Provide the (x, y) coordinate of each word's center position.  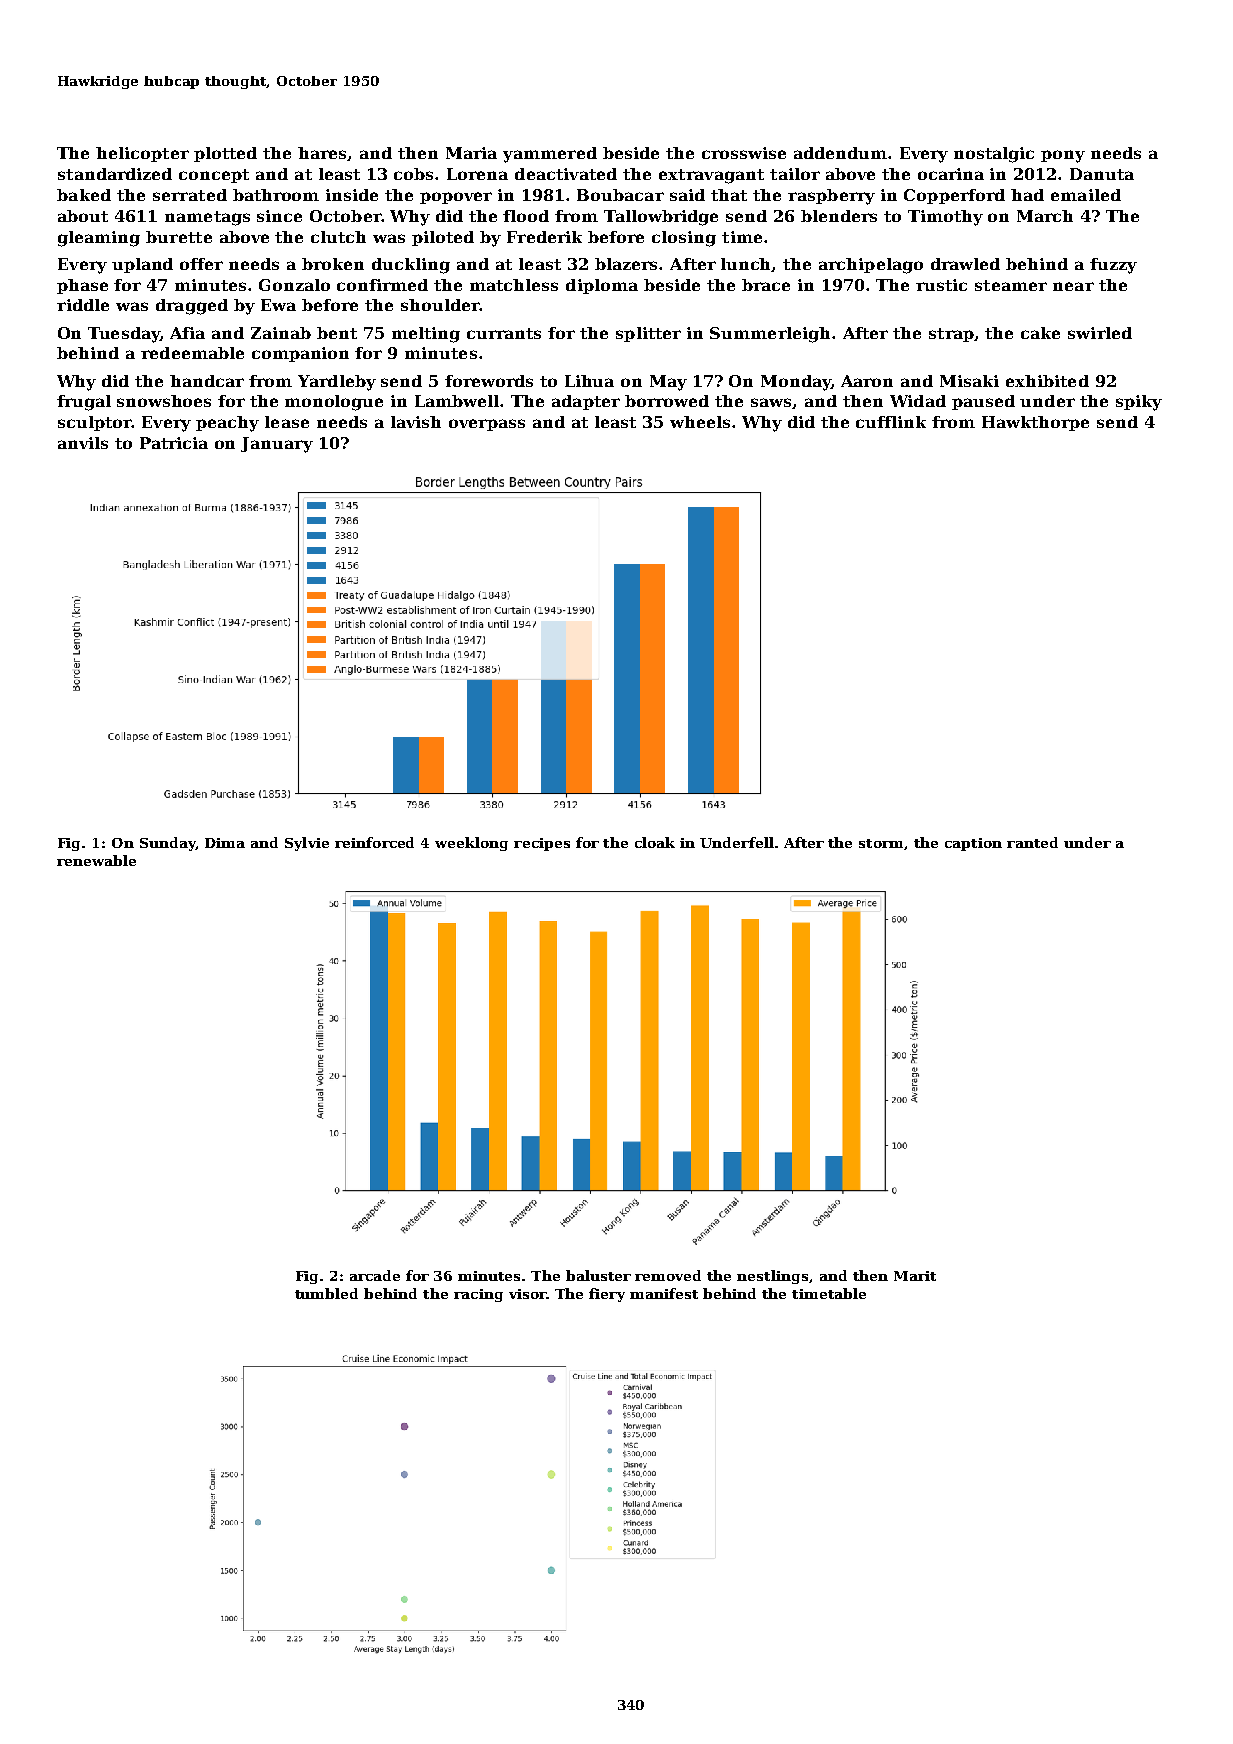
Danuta (1102, 174)
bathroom (276, 195)
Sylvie (307, 844)
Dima (225, 843)
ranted (1032, 842)
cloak (655, 842)
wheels (700, 422)
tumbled (326, 1293)
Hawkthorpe (1035, 423)
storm (881, 843)
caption (973, 844)
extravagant (711, 176)
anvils (83, 443)
